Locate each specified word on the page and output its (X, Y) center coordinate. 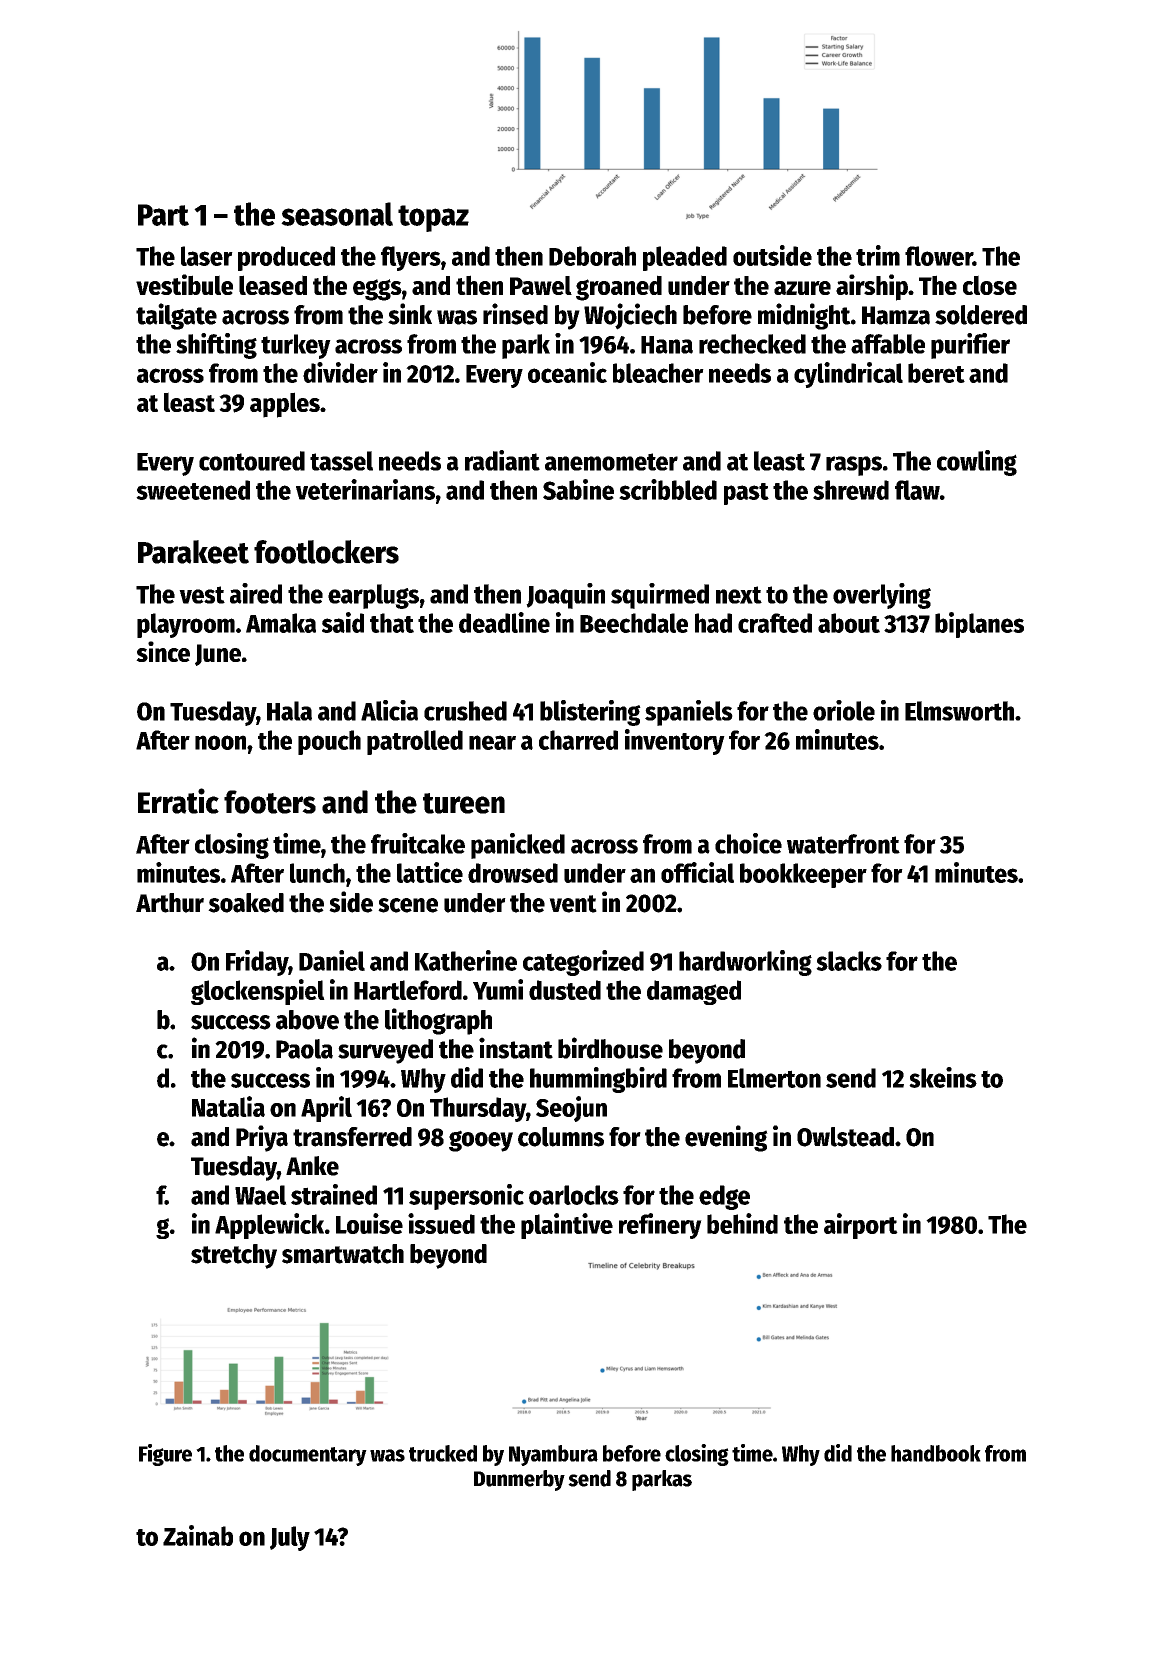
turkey (296, 346)
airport (861, 1226)
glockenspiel (258, 992)
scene (408, 905)
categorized (583, 963)
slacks (849, 961)
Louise (369, 1223)
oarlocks (574, 1195)
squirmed (660, 596)
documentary (308, 1455)
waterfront (843, 844)
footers (270, 802)
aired (256, 593)
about (849, 623)
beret (936, 373)
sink (410, 314)
